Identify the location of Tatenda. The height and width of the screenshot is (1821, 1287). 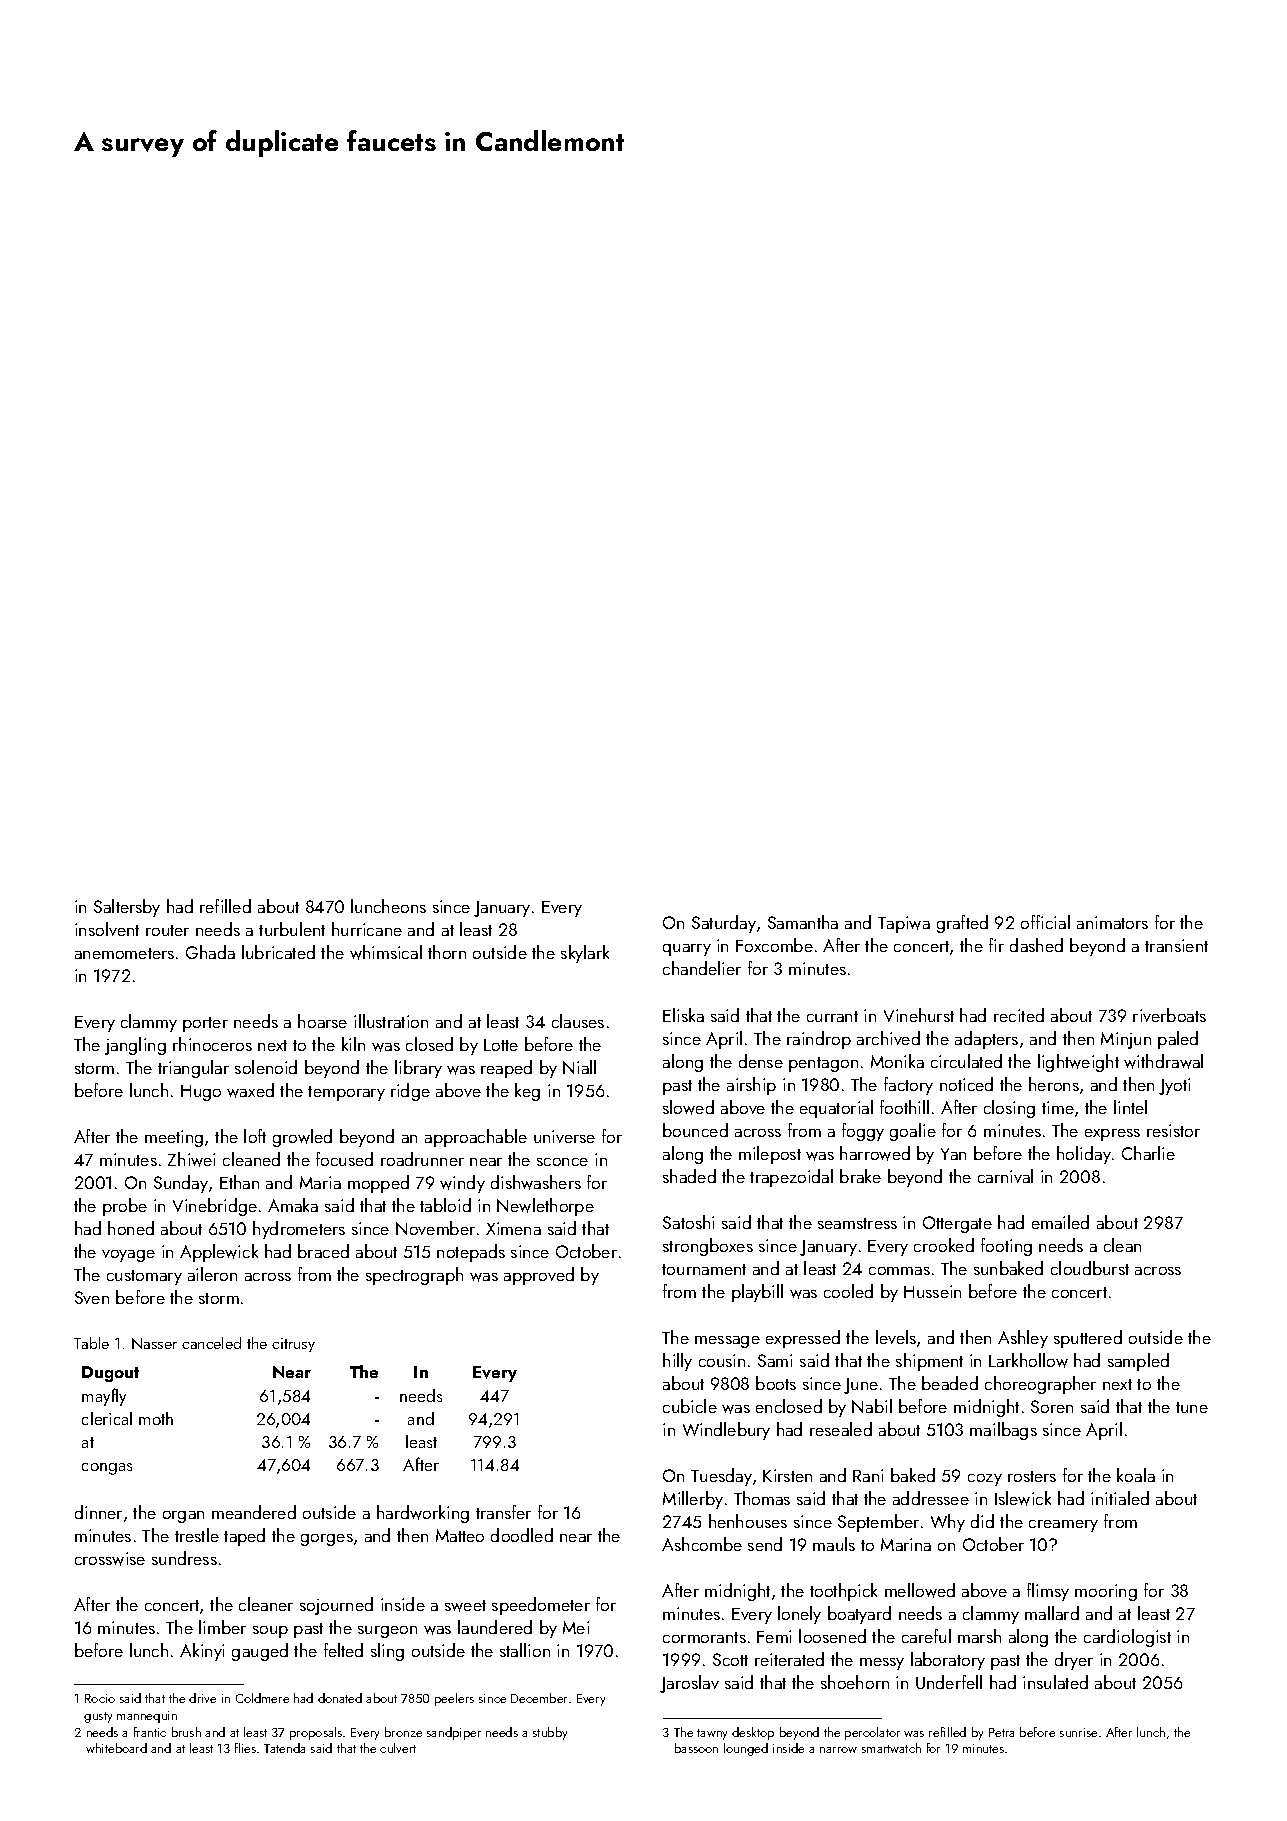
(284, 1748).
